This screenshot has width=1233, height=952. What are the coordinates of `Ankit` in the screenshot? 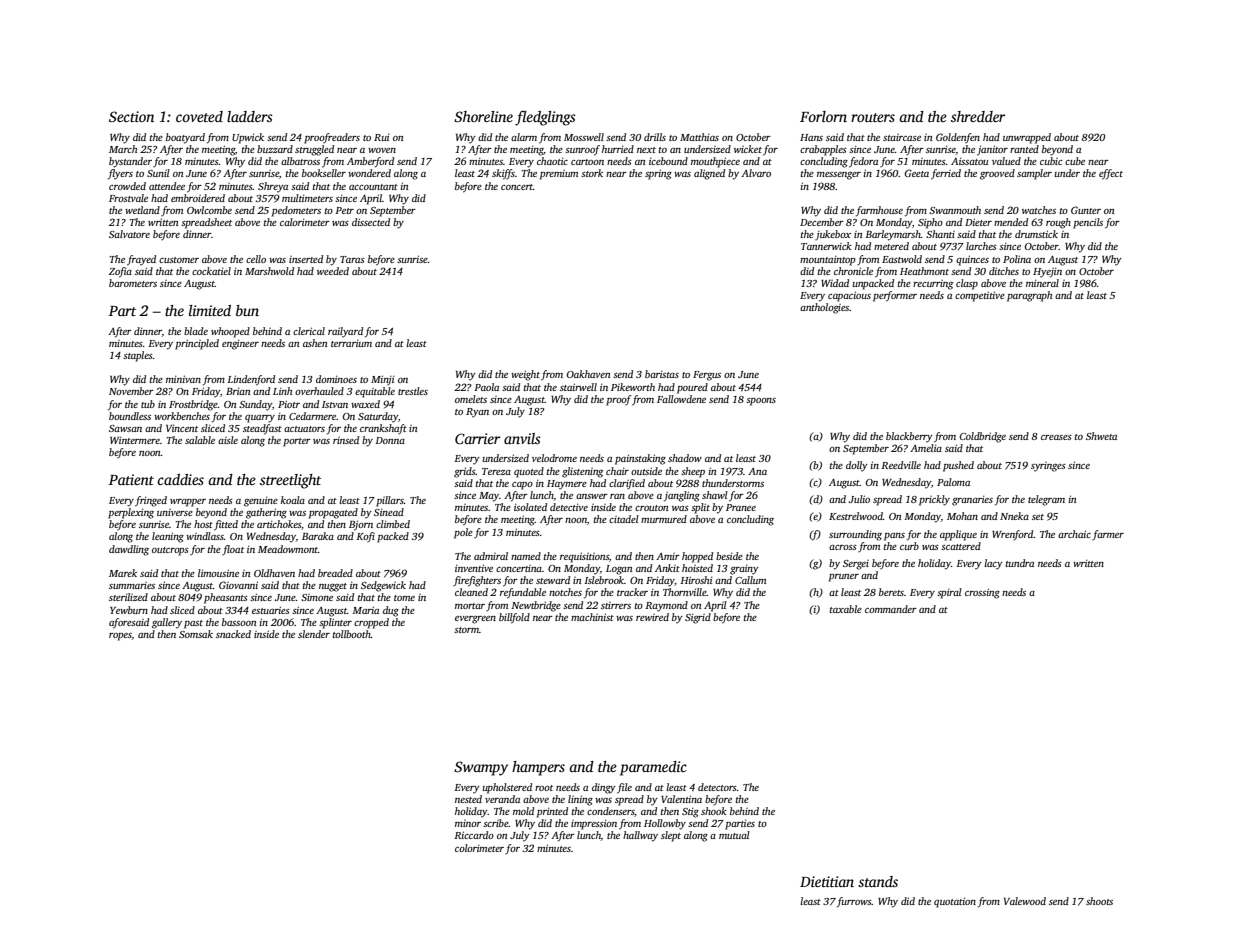 It's located at (667, 568).
